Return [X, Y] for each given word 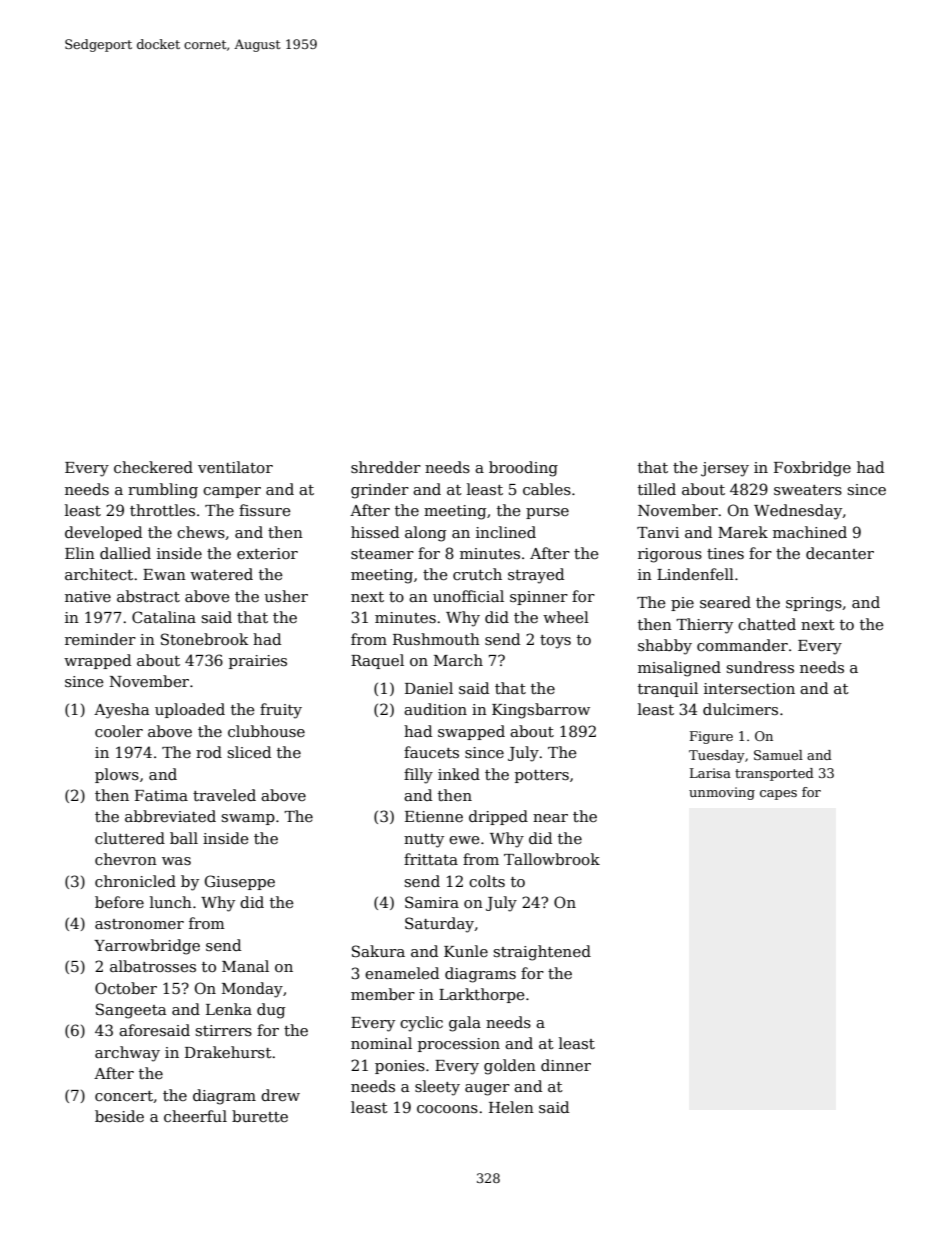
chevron [126, 859]
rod [209, 752]
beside [119, 1116]
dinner [566, 1065]
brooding [523, 469]
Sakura [378, 951]
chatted [767, 624]
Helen [511, 1107]
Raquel [377, 661]
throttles [162, 510]
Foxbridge [812, 469]
